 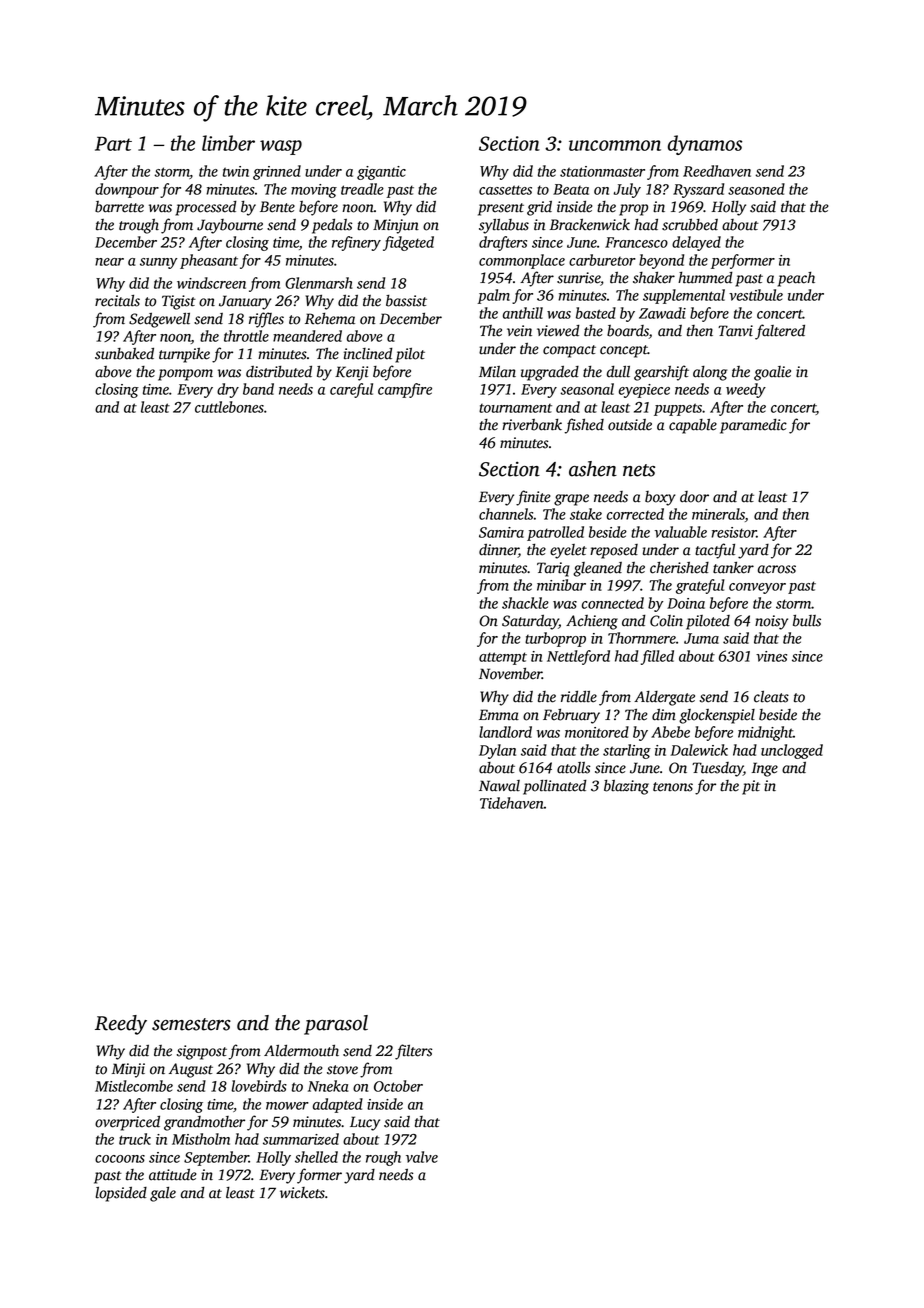 What do you see at coordinates (626, 787) in the screenshot?
I see `blazing` at bounding box center [626, 787].
